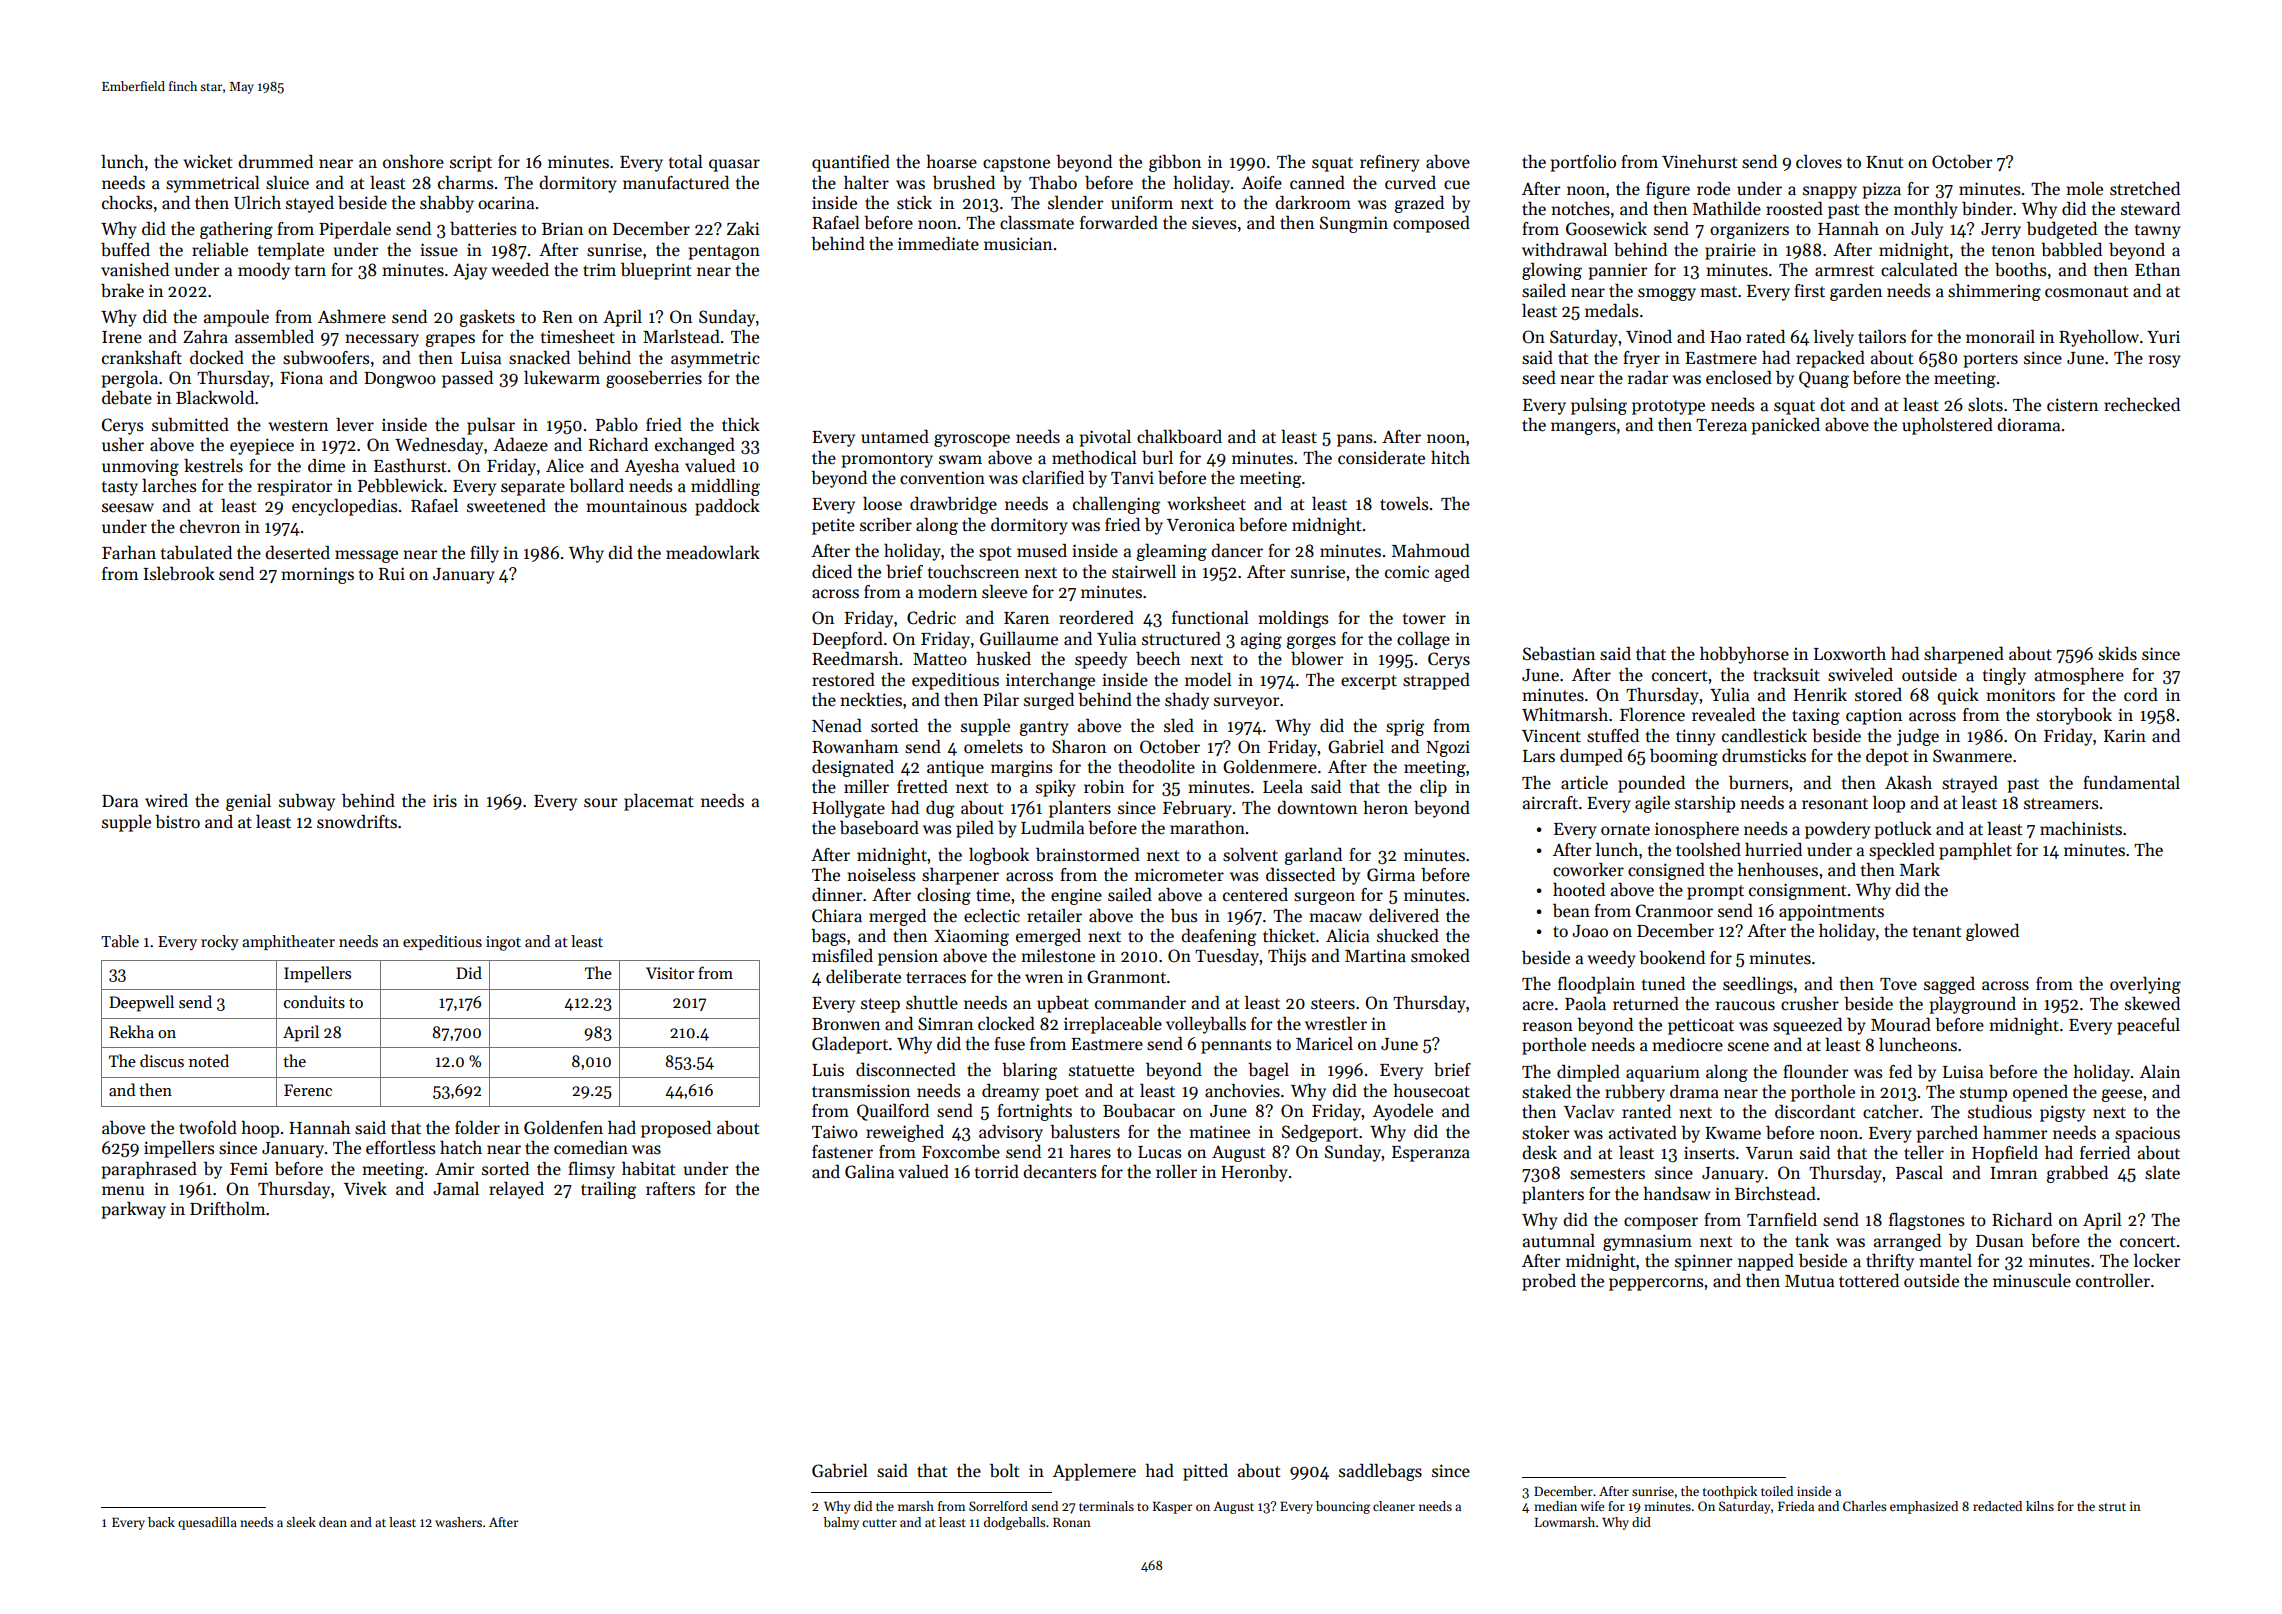 Image resolution: width=2282 pixels, height=1614 pixels. What do you see at coordinates (190, 425) in the screenshot?
I see `submitted` at bounding box center [190, 425].
